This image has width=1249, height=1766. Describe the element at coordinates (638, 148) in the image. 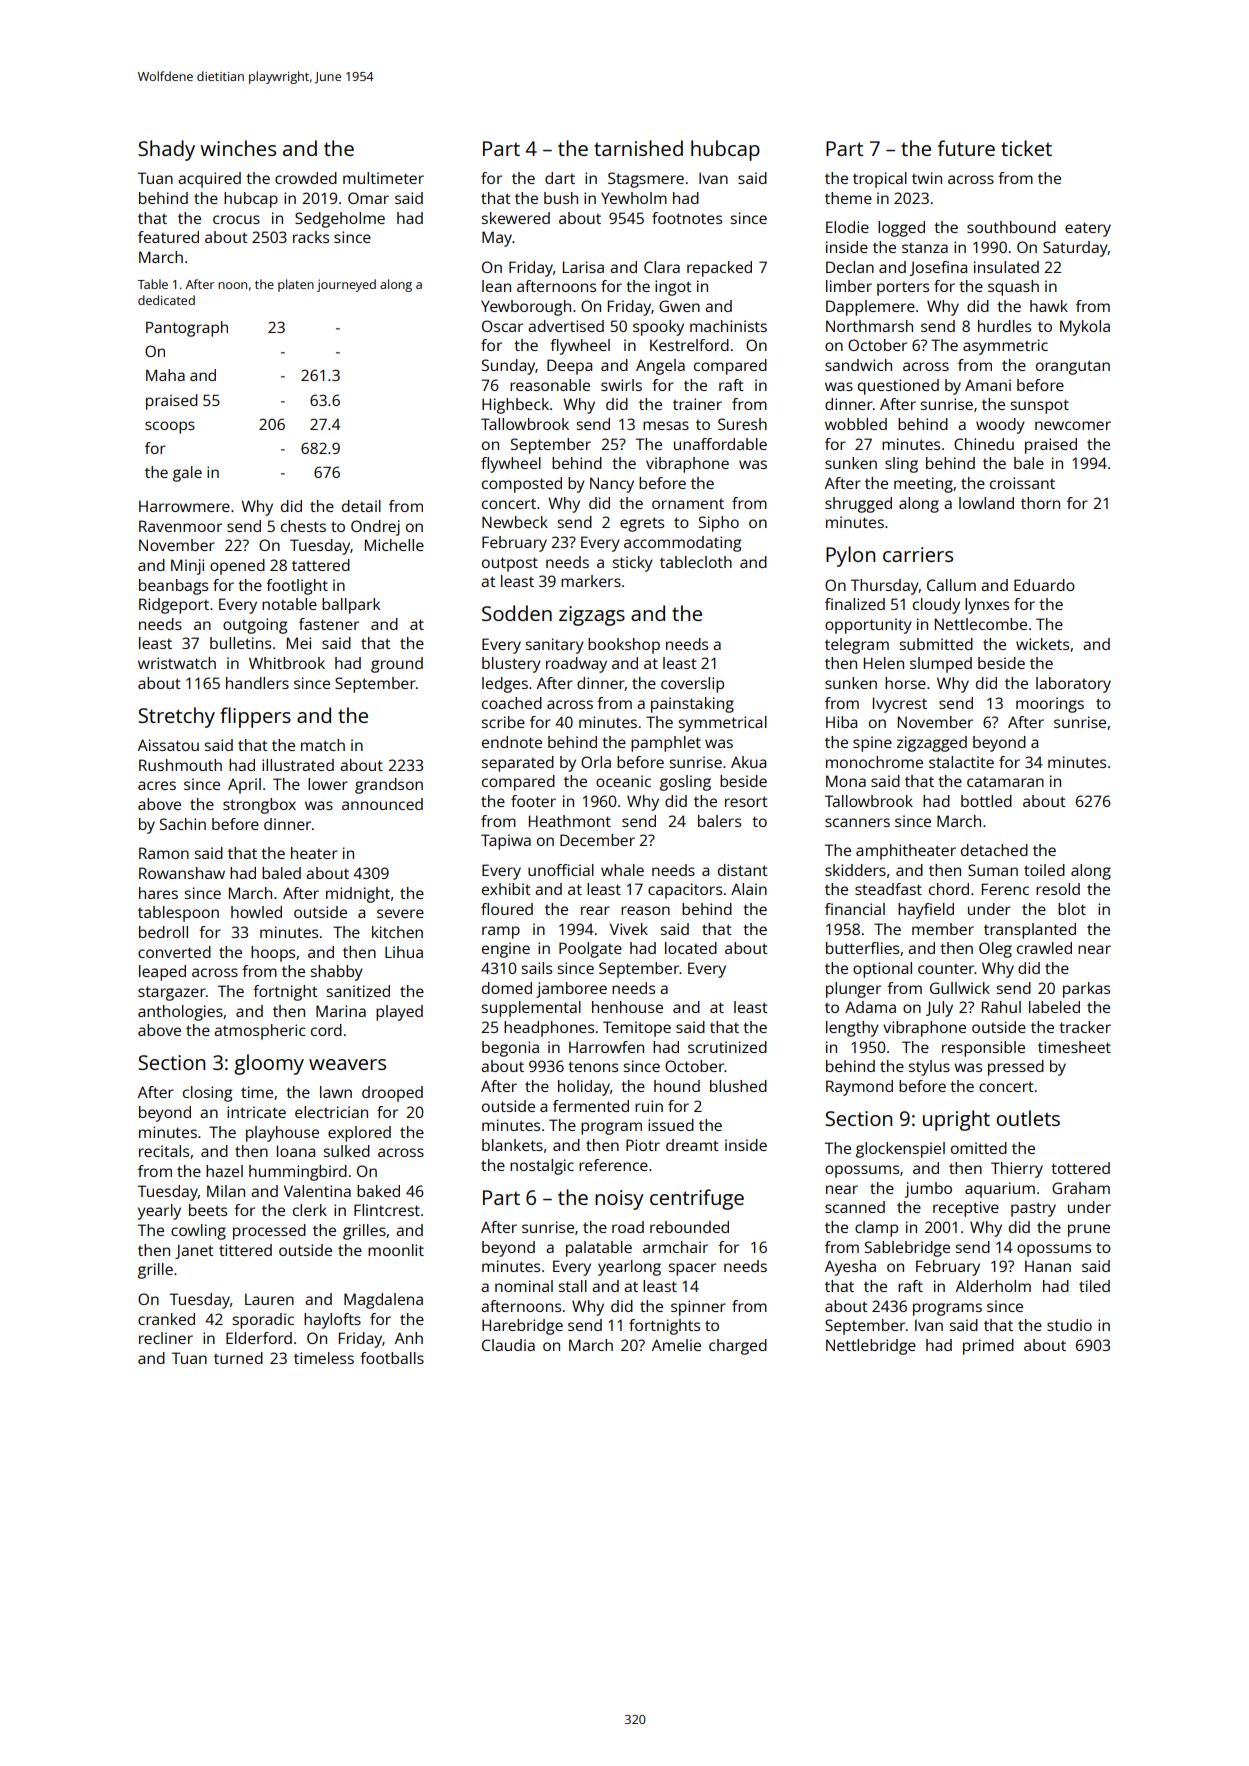

I see `tarnished` at that location.
